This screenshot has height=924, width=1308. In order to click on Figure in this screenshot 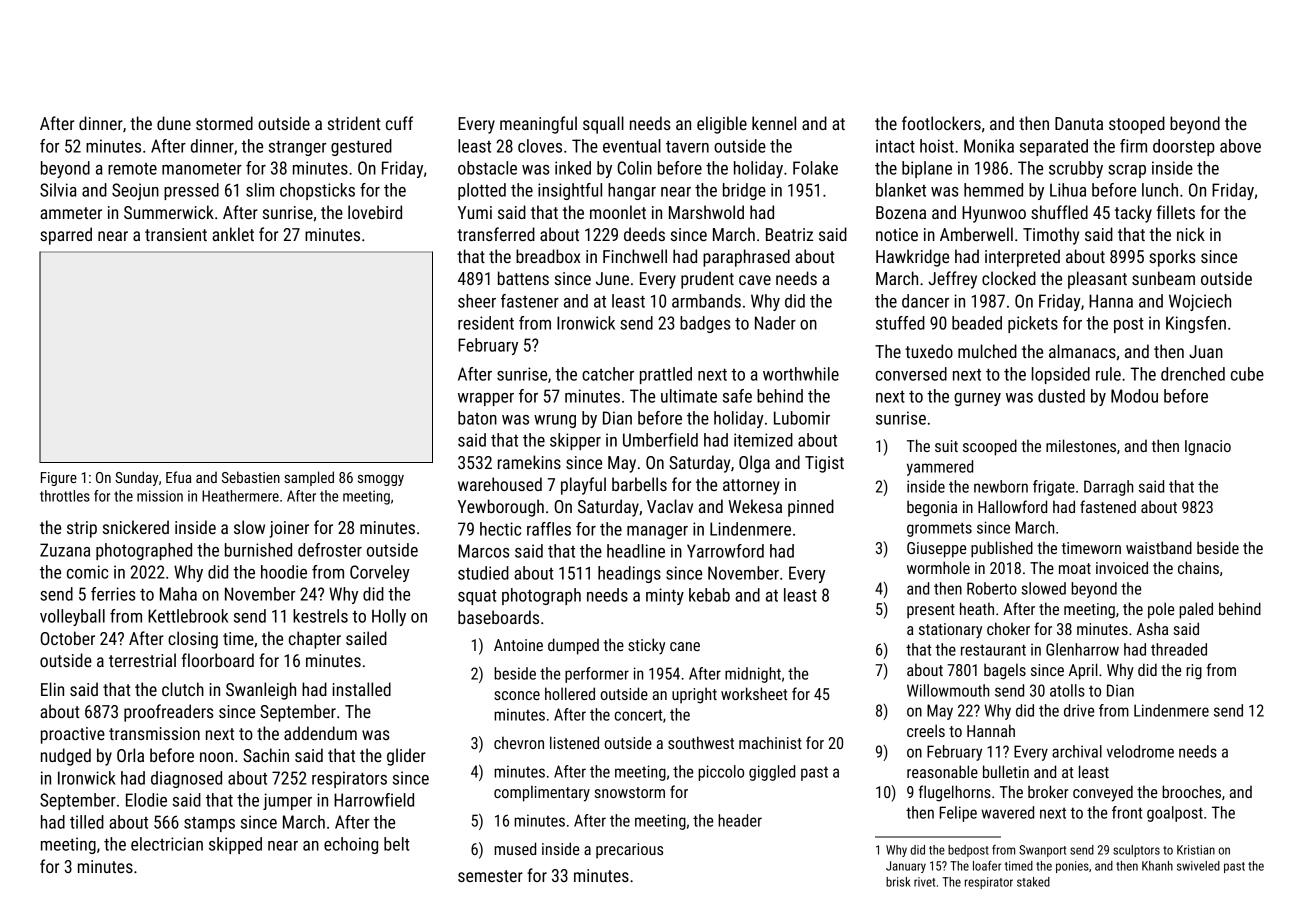, I will do `click(59, 479)`.
